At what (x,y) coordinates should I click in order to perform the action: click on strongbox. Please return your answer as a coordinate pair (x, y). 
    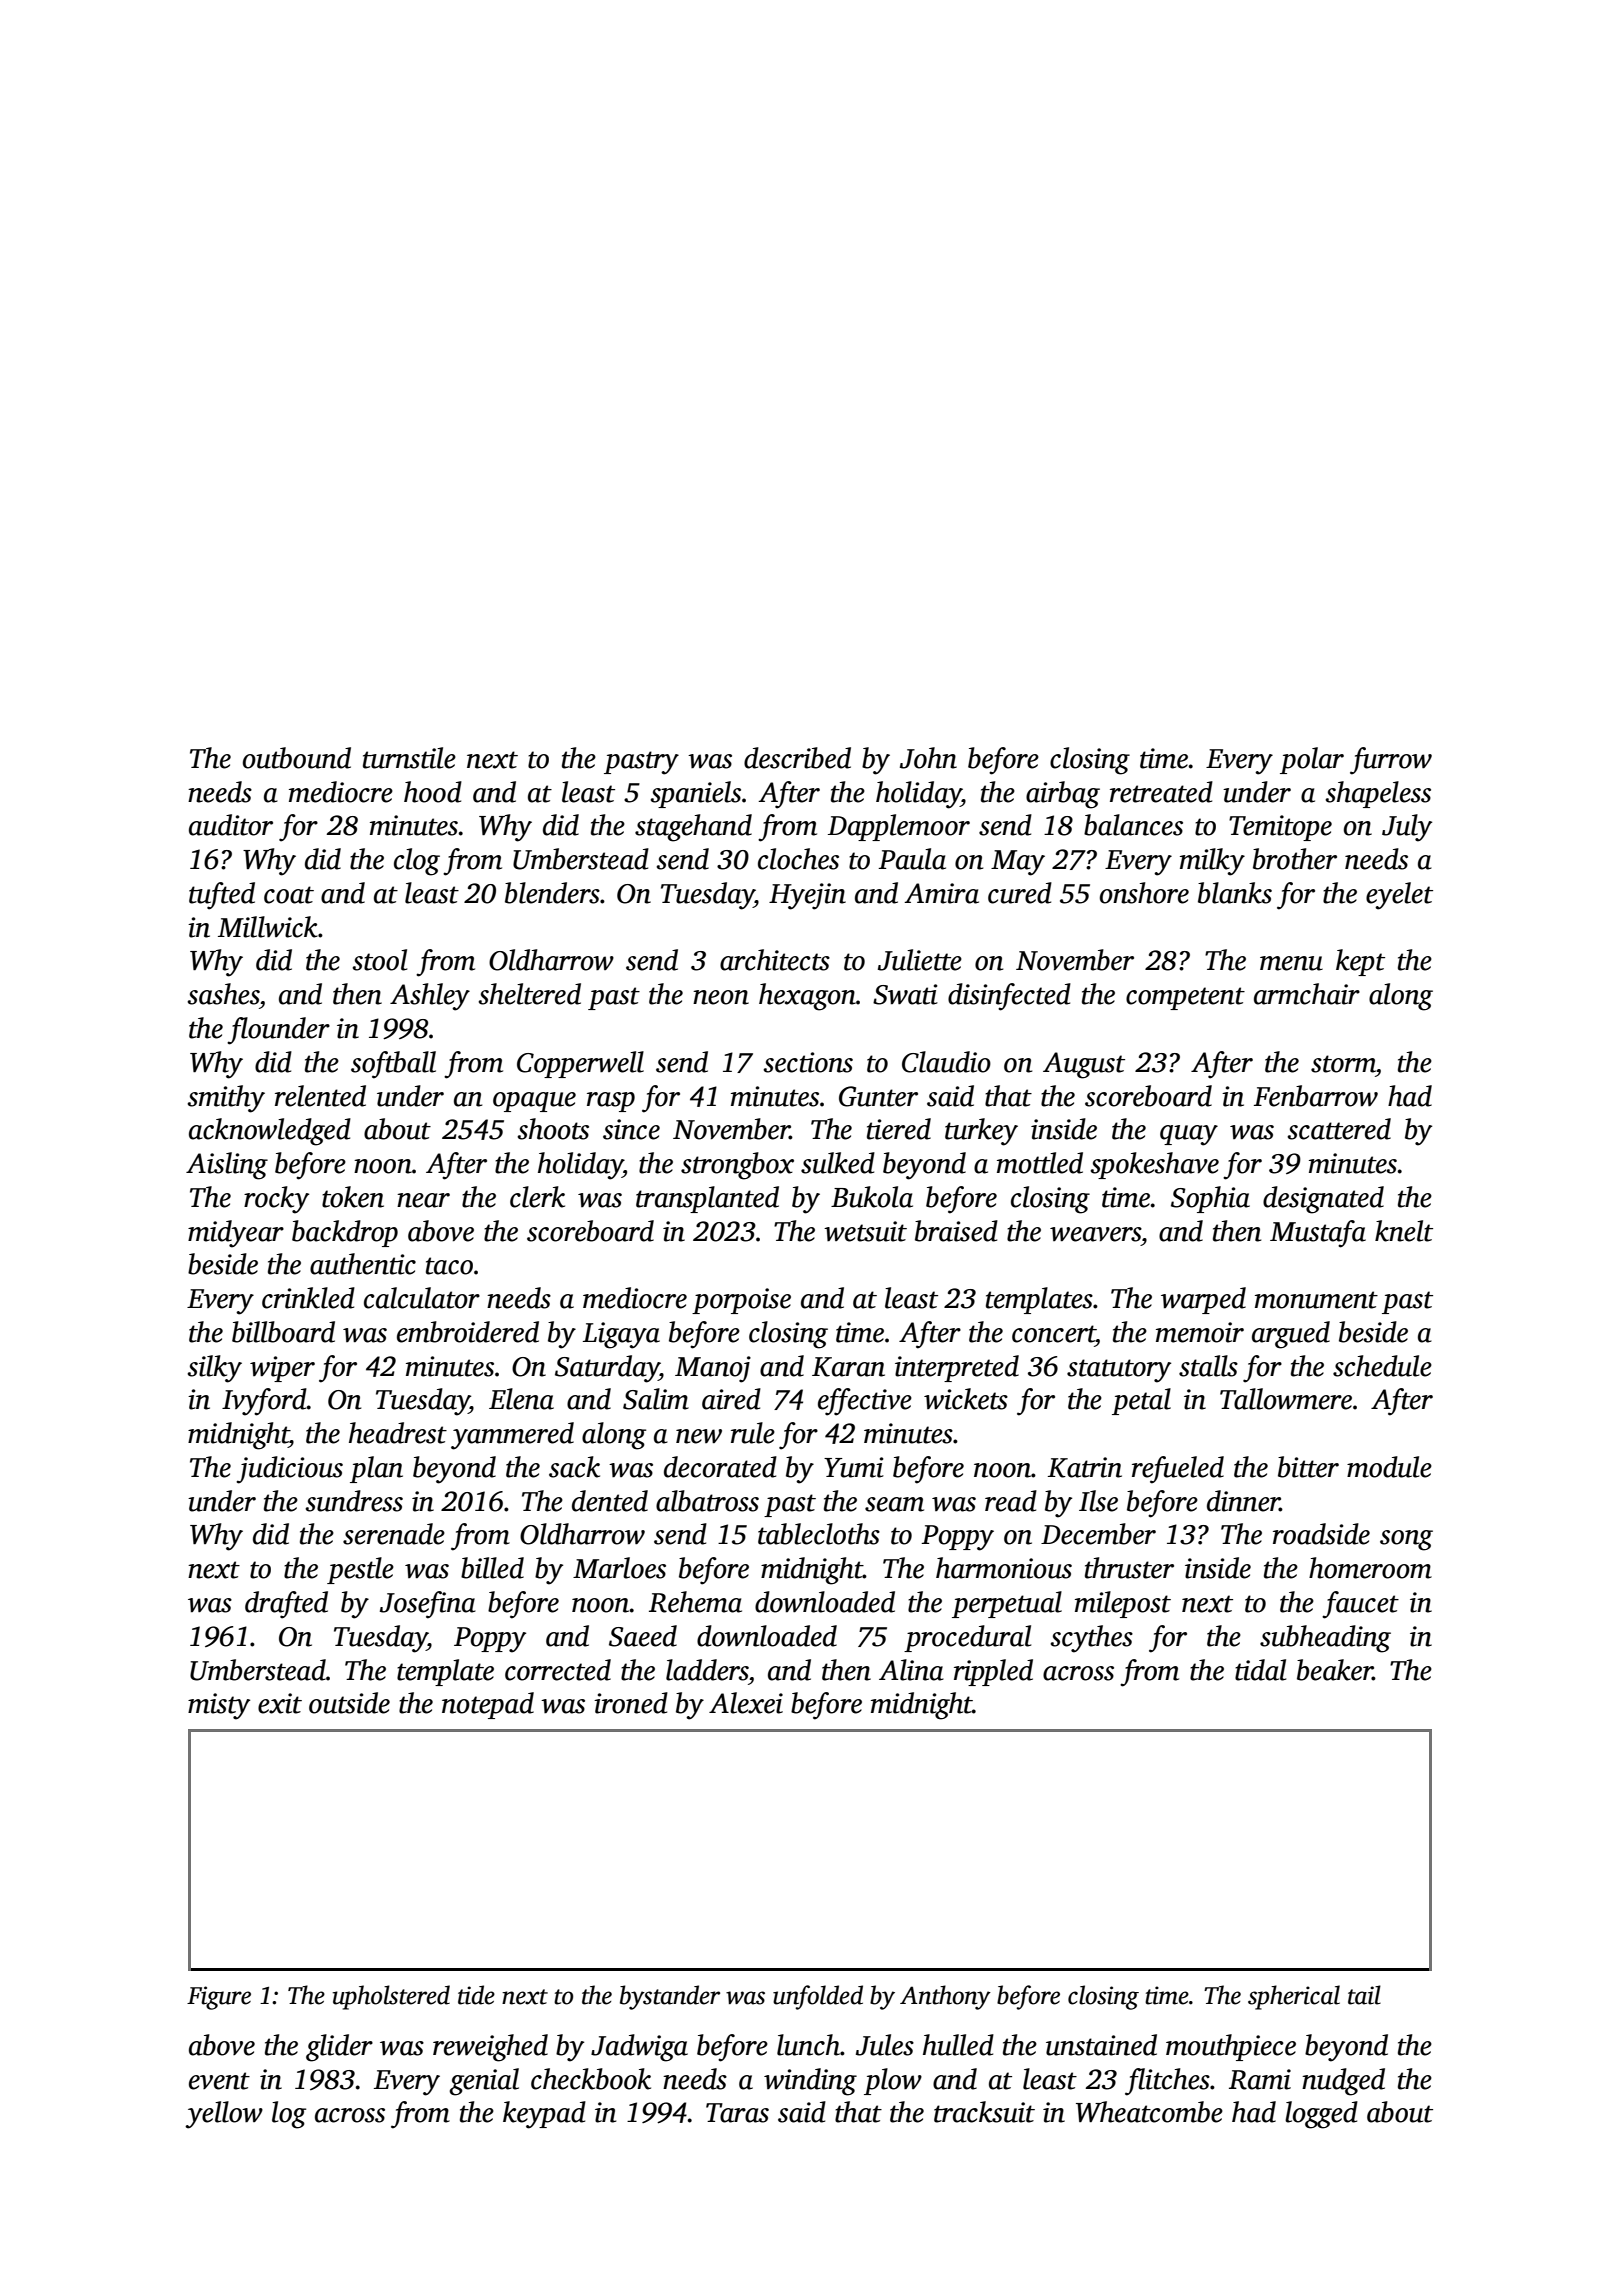
    Looking at the image, I should click on (737, 1166).
